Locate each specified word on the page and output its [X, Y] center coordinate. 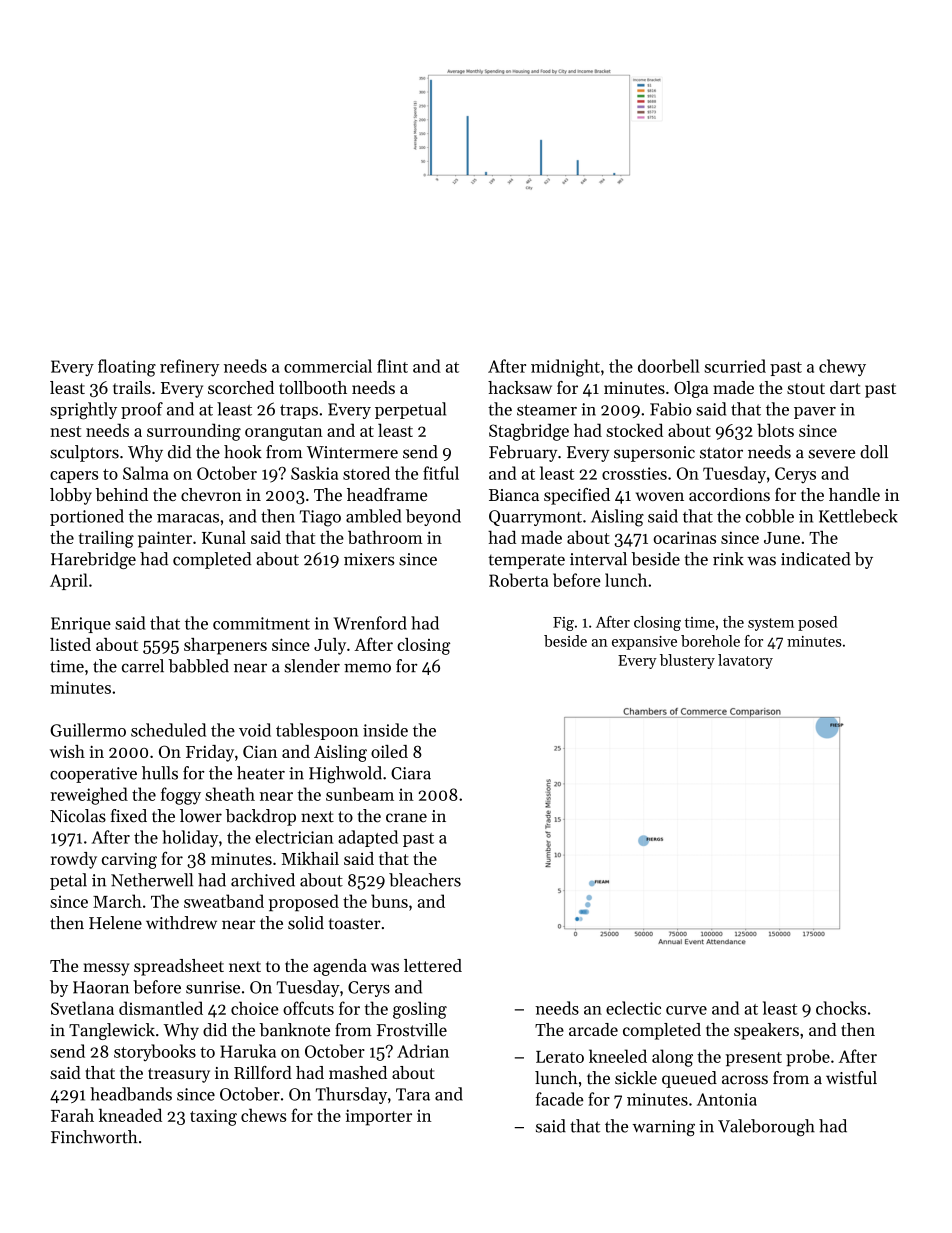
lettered [433, 965]
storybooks [155, 1052]
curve [686, 1010]
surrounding [194, 432]
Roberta [518, 580]
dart [845, 387]
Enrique [81, 625]
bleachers [425, 880]
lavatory [745, 661]
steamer [547, 410]
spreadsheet [179, 967]
